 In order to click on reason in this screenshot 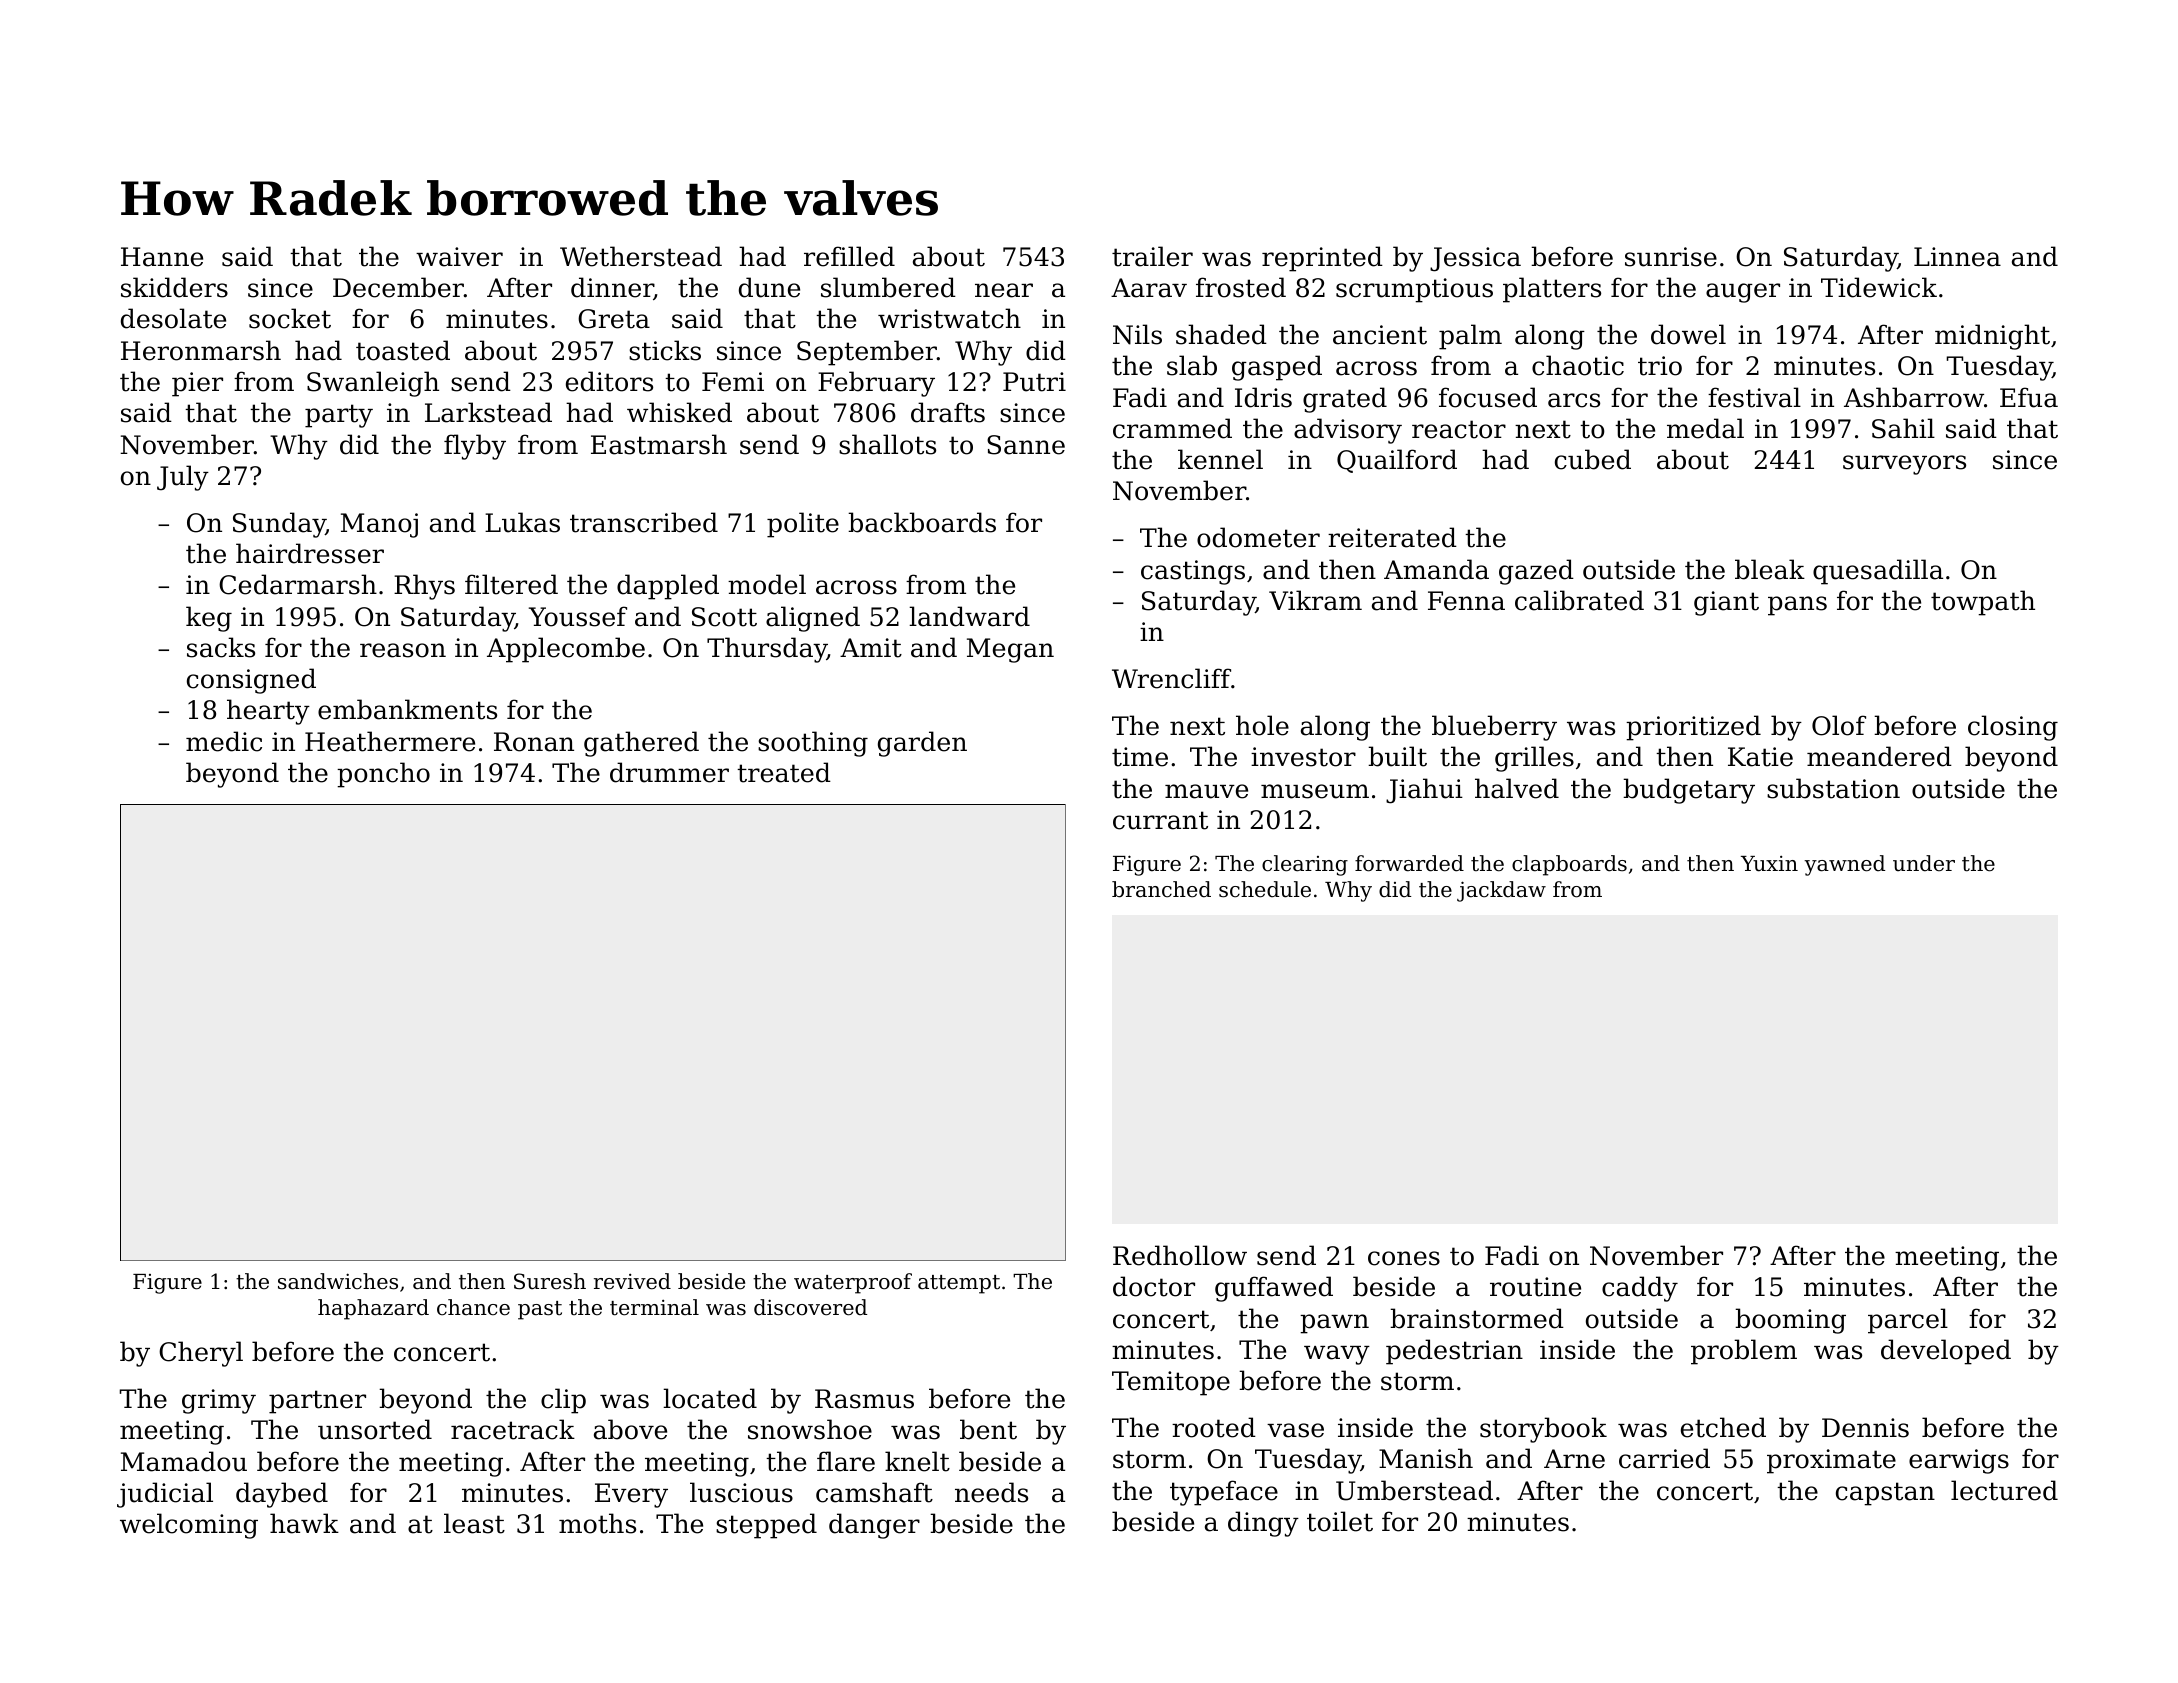, I will do `click(403, 650)`.
